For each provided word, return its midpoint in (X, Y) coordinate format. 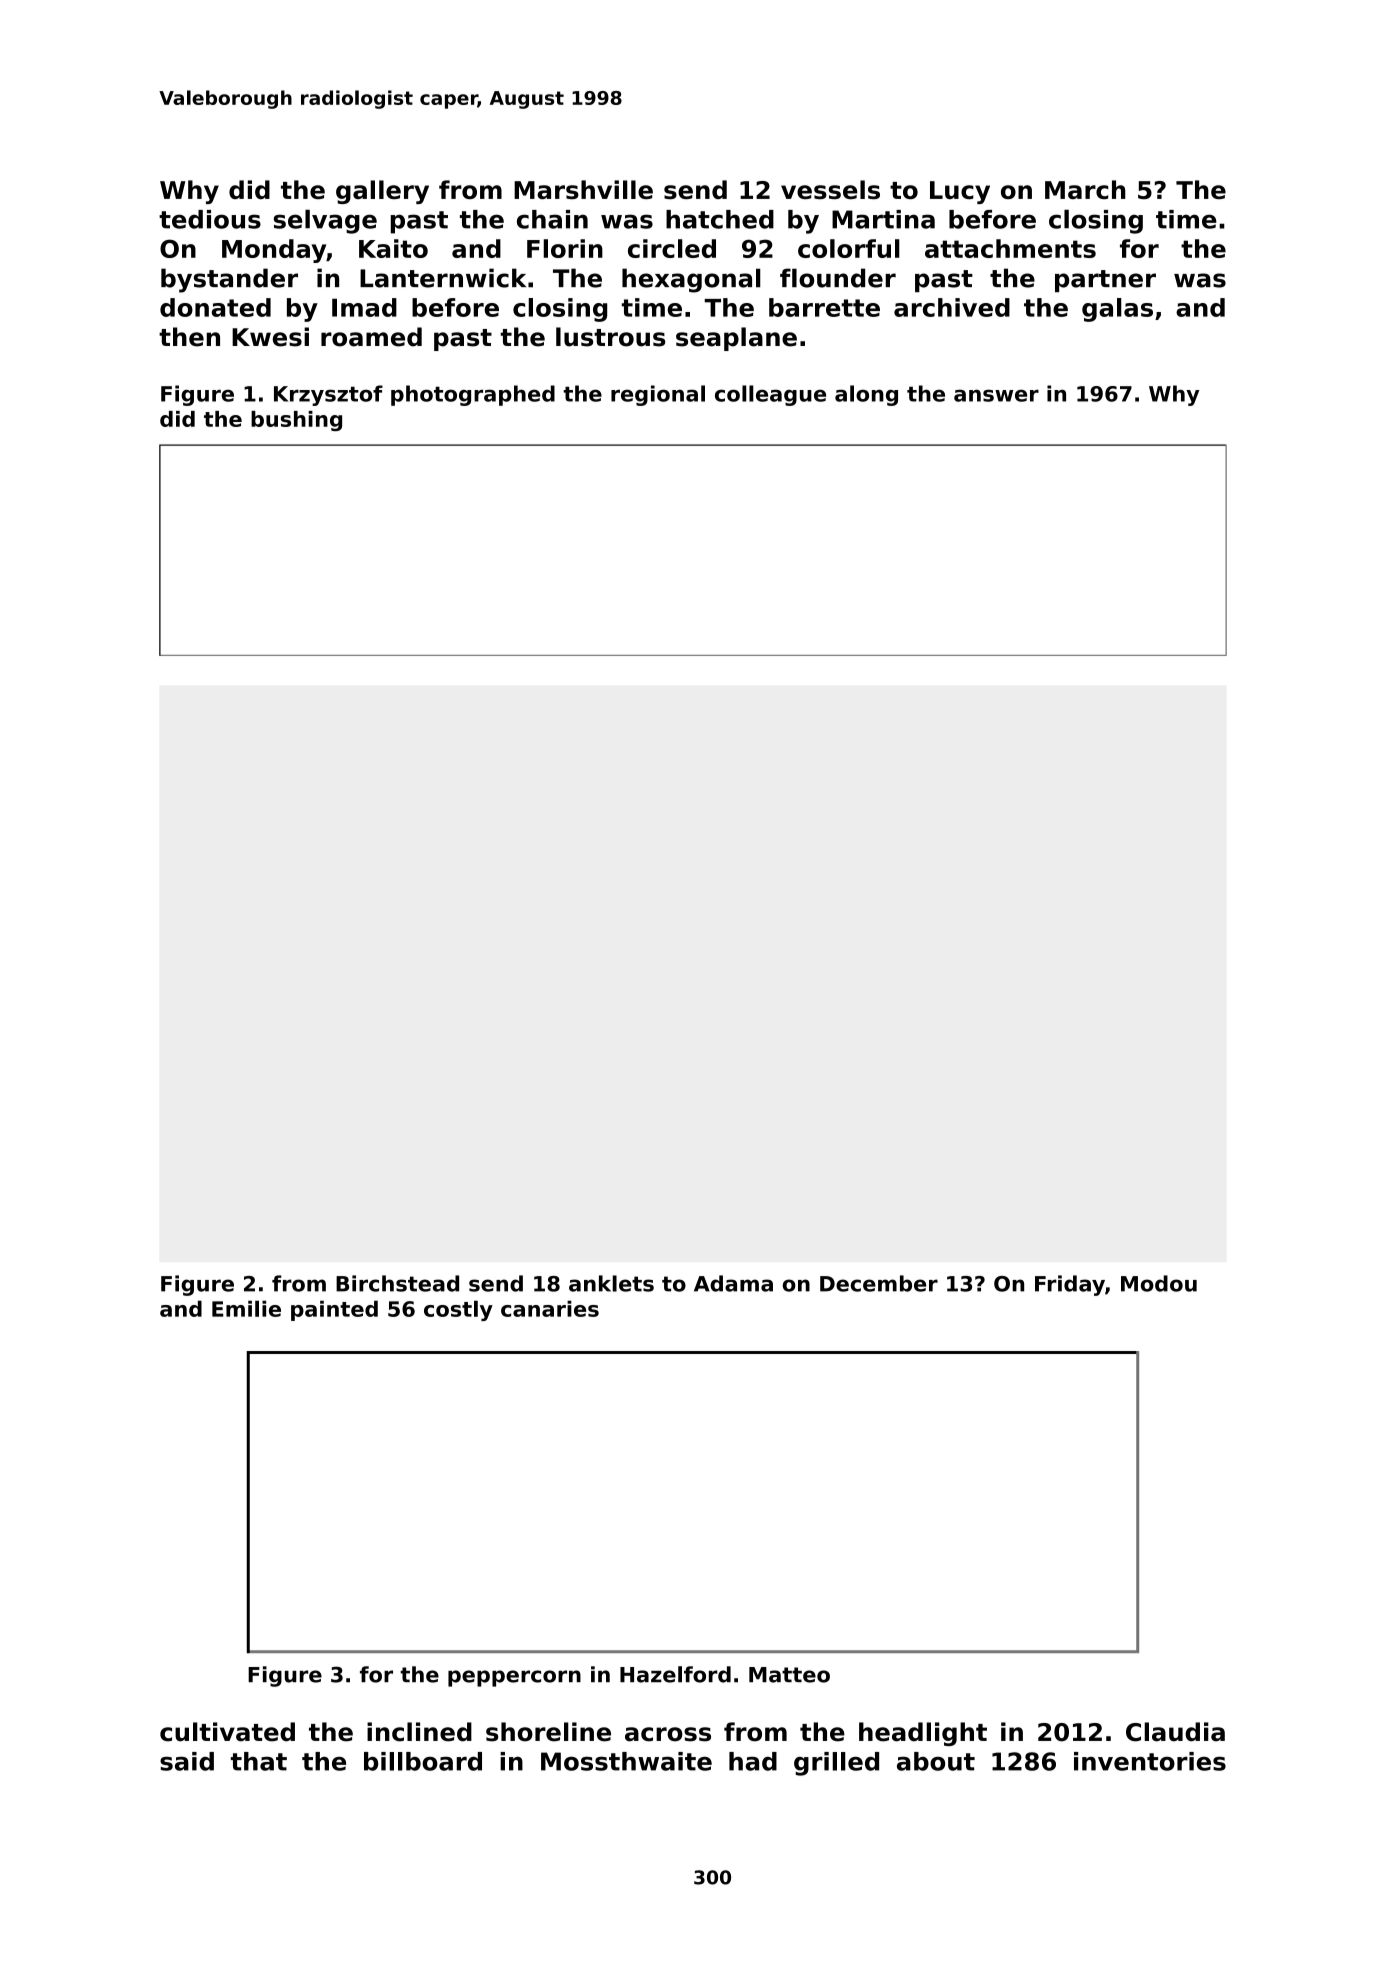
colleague (770, 395)
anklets (611, 1283)
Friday (1070, 1285)
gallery (382, 192)
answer (996, 395)
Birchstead (397, 1283)
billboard (423, 1761)
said (187, 1761)
